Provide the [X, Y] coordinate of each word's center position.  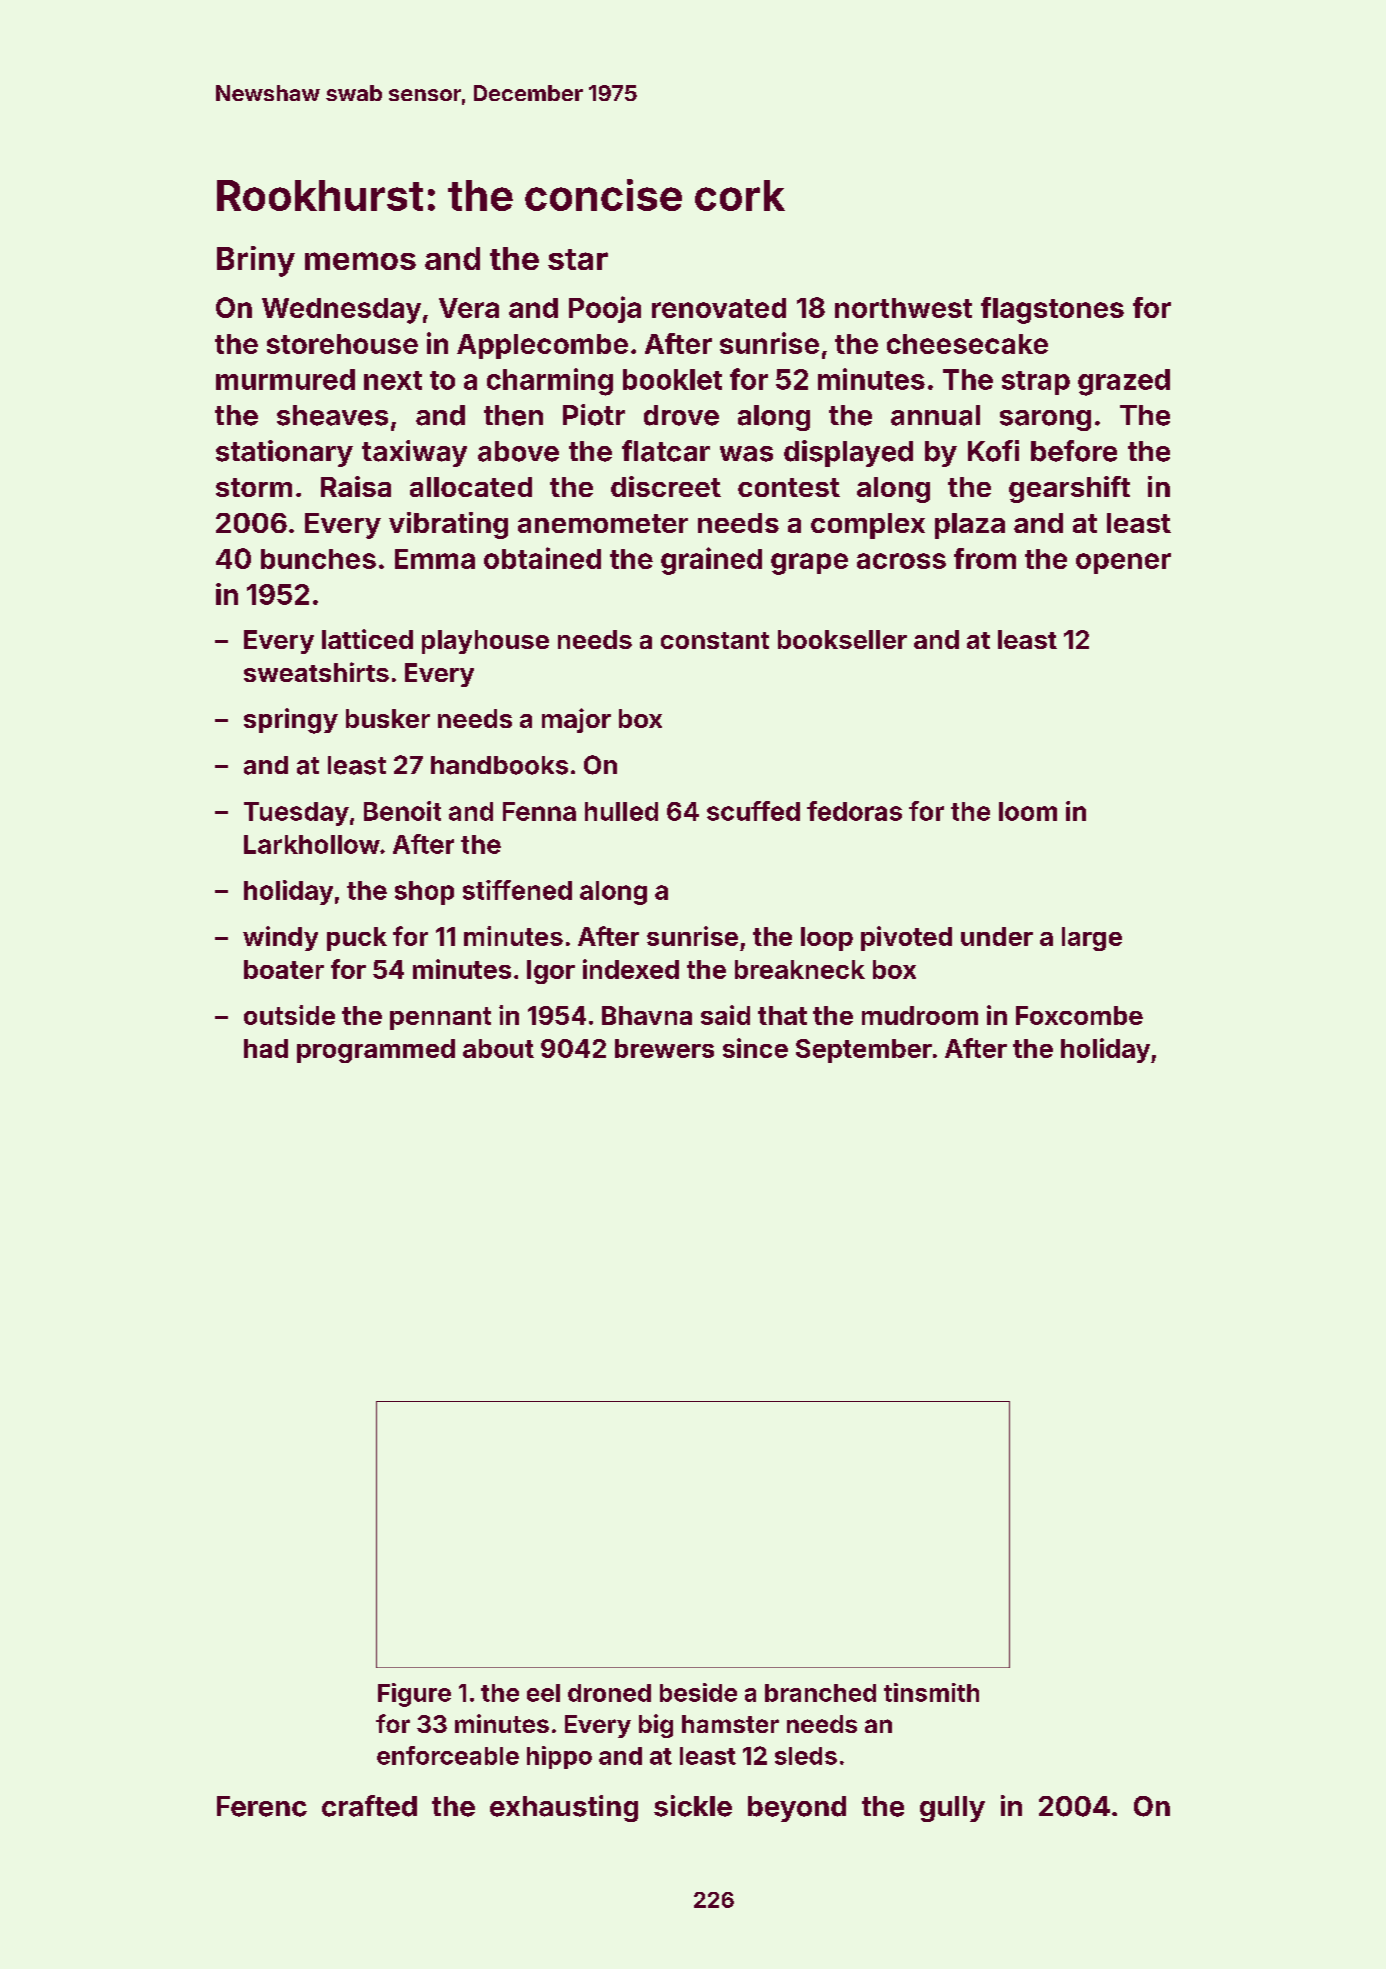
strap [1036, 383]
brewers [664, 1048]
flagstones [1052, 310]
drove [681, 415]
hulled [621, 811]
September [864, 1051]
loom [1028, 811]
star [578, 259]
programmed [376, 1051]
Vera [469, 308]
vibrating [448, 525]
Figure [414, 1695]
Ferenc [262, 1806]
